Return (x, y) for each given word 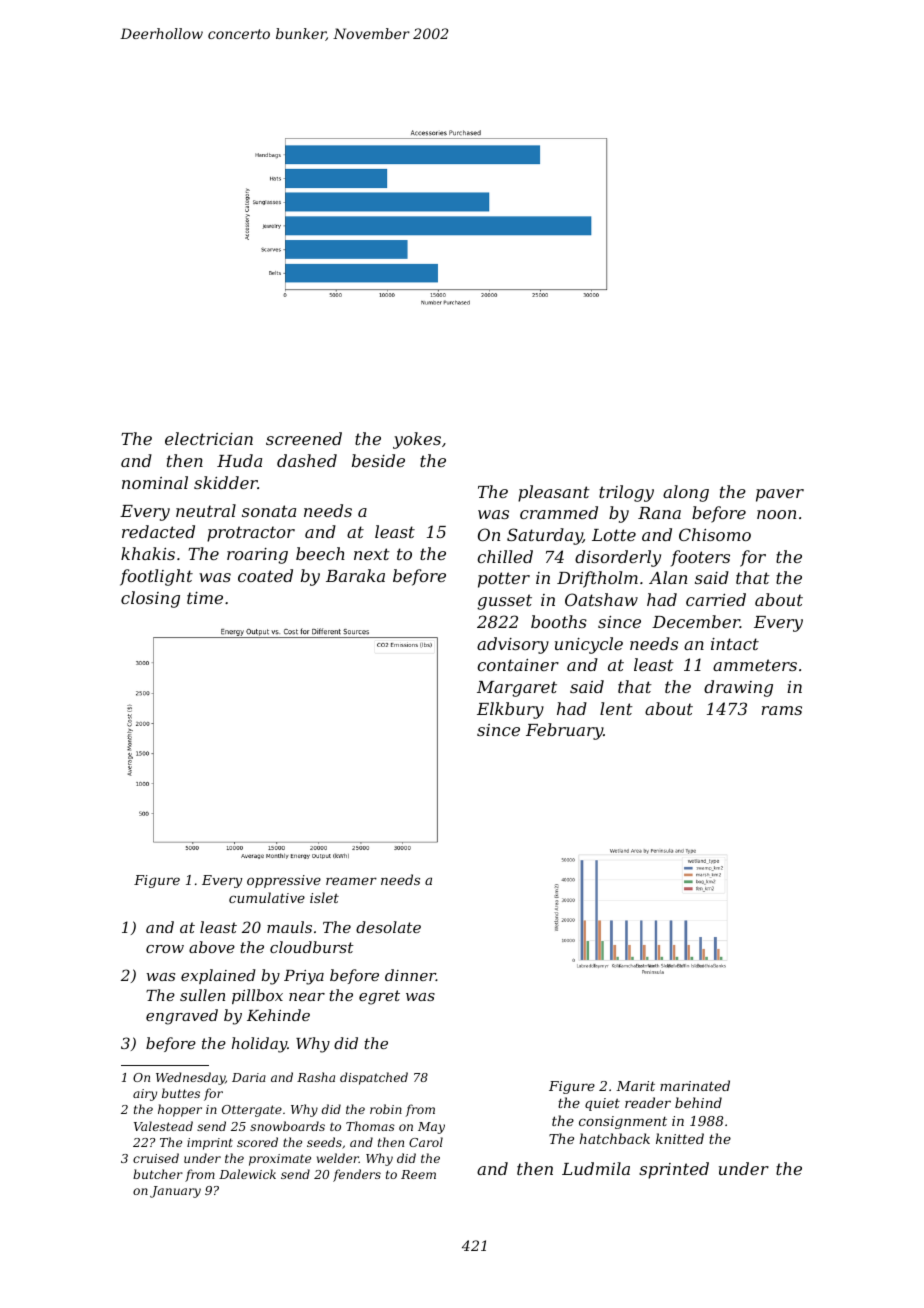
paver (780, 495)
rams (782, 710)
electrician (209, 438)
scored (257, 1142)
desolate (388, 927)
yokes (417, 440)
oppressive (284, 881)
